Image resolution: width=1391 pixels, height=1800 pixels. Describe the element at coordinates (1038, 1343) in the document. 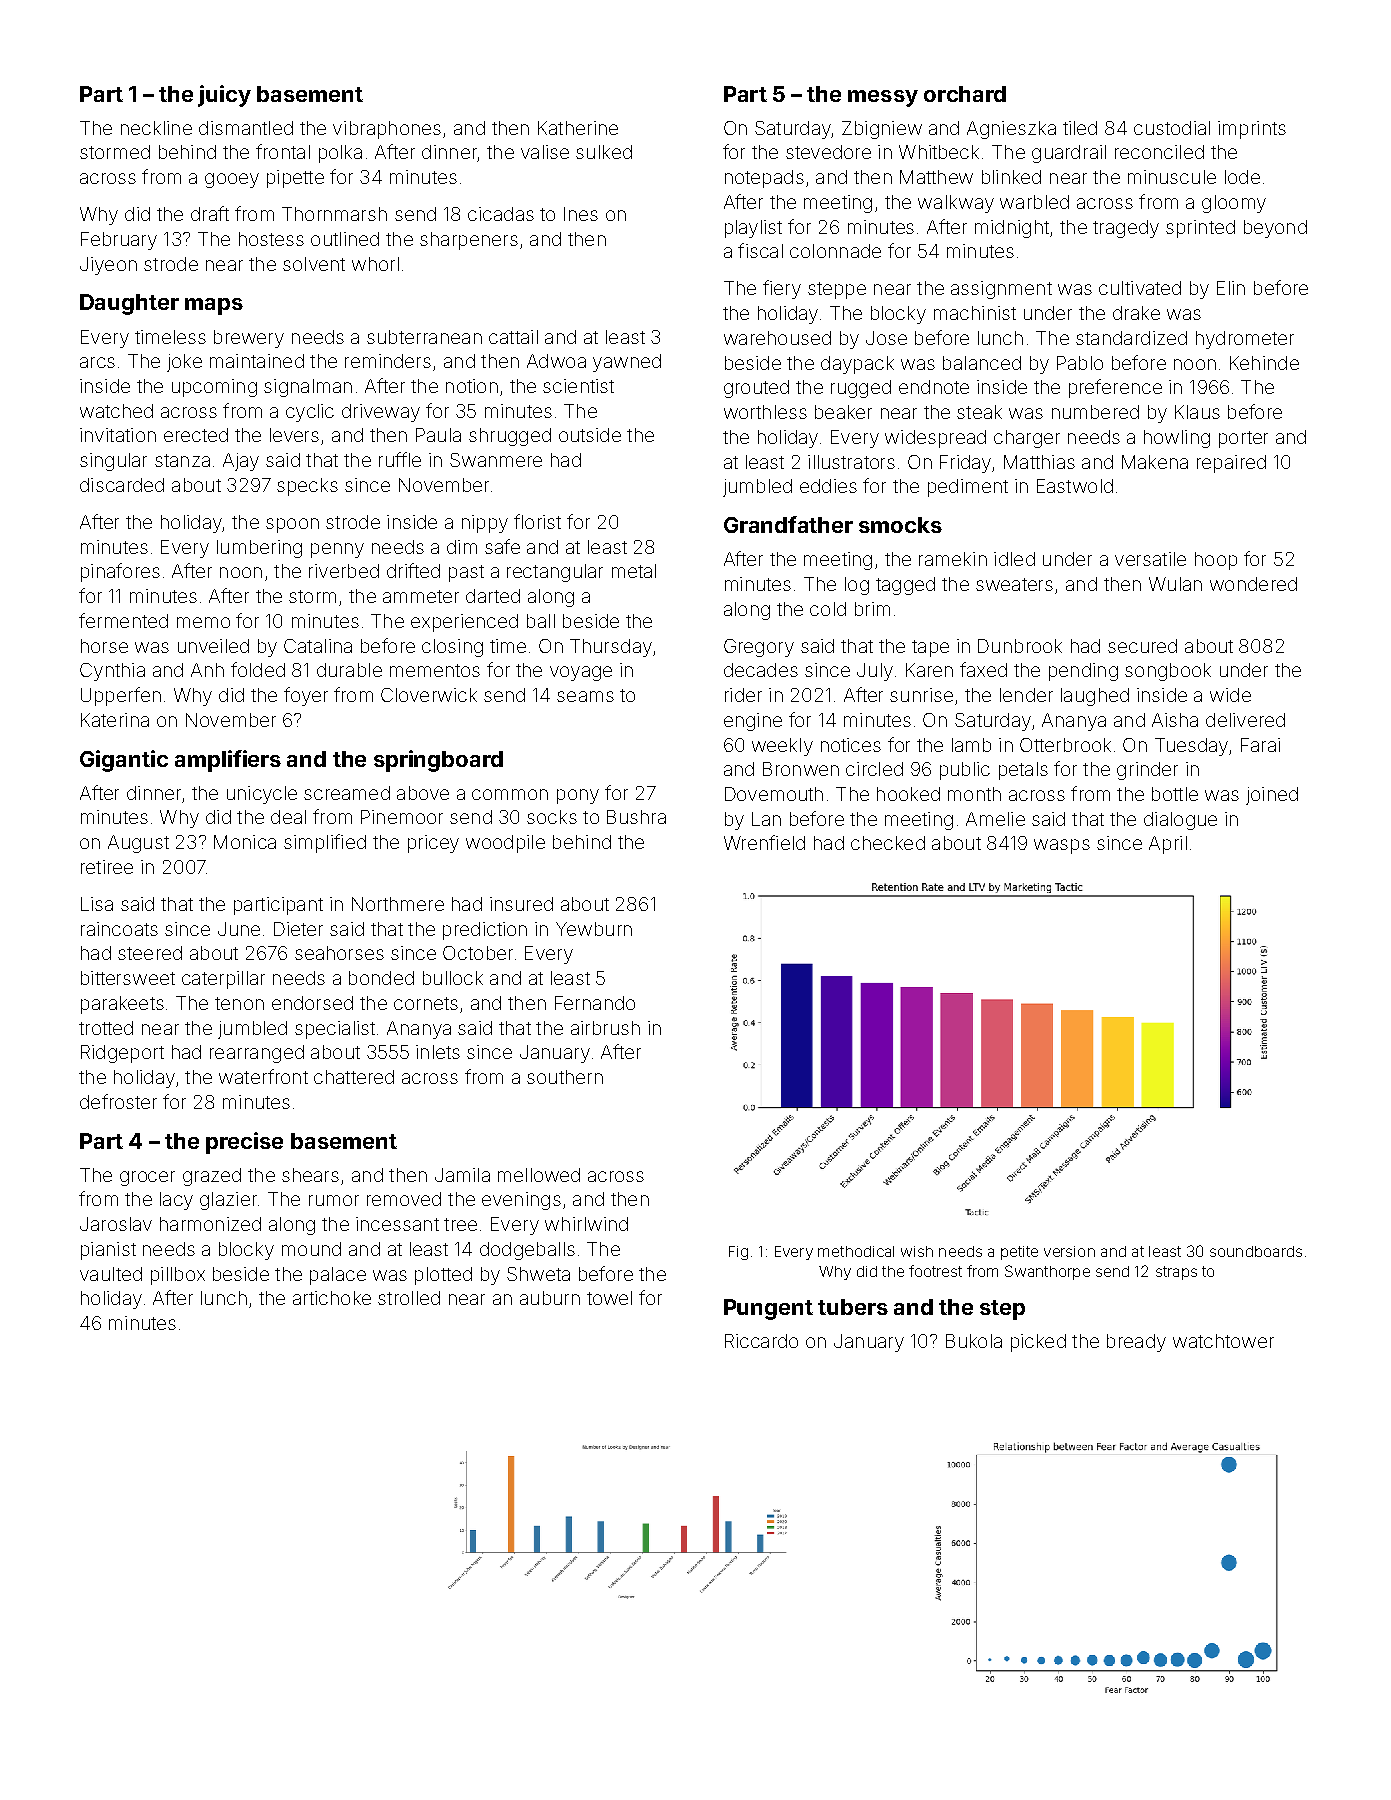

I see `picked` at that location.
